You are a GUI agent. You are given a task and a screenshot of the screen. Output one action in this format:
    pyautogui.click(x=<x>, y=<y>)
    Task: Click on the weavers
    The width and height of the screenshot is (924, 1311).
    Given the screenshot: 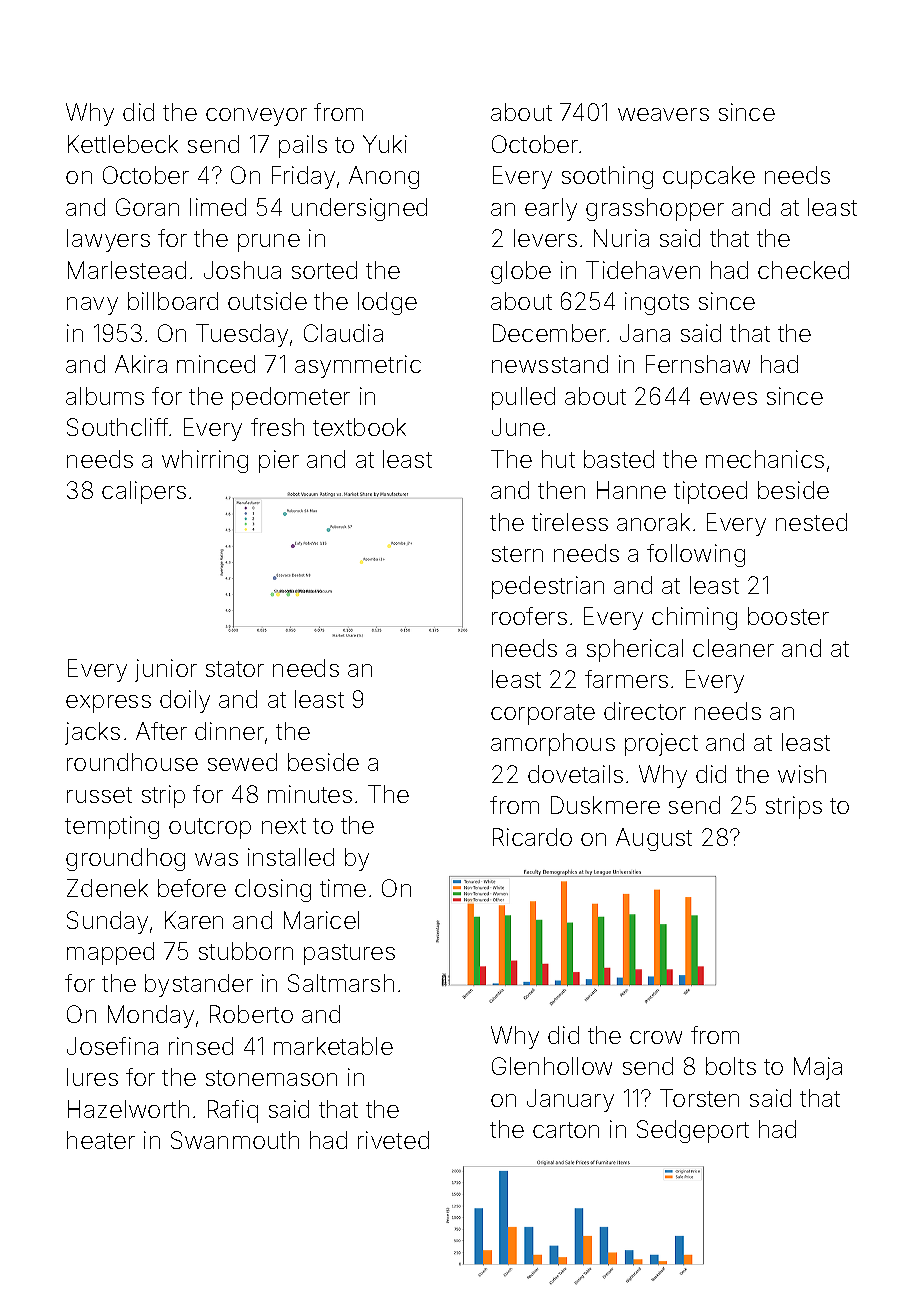 What is the action you would take?
    pyautogui.click(x=663, y=114)
